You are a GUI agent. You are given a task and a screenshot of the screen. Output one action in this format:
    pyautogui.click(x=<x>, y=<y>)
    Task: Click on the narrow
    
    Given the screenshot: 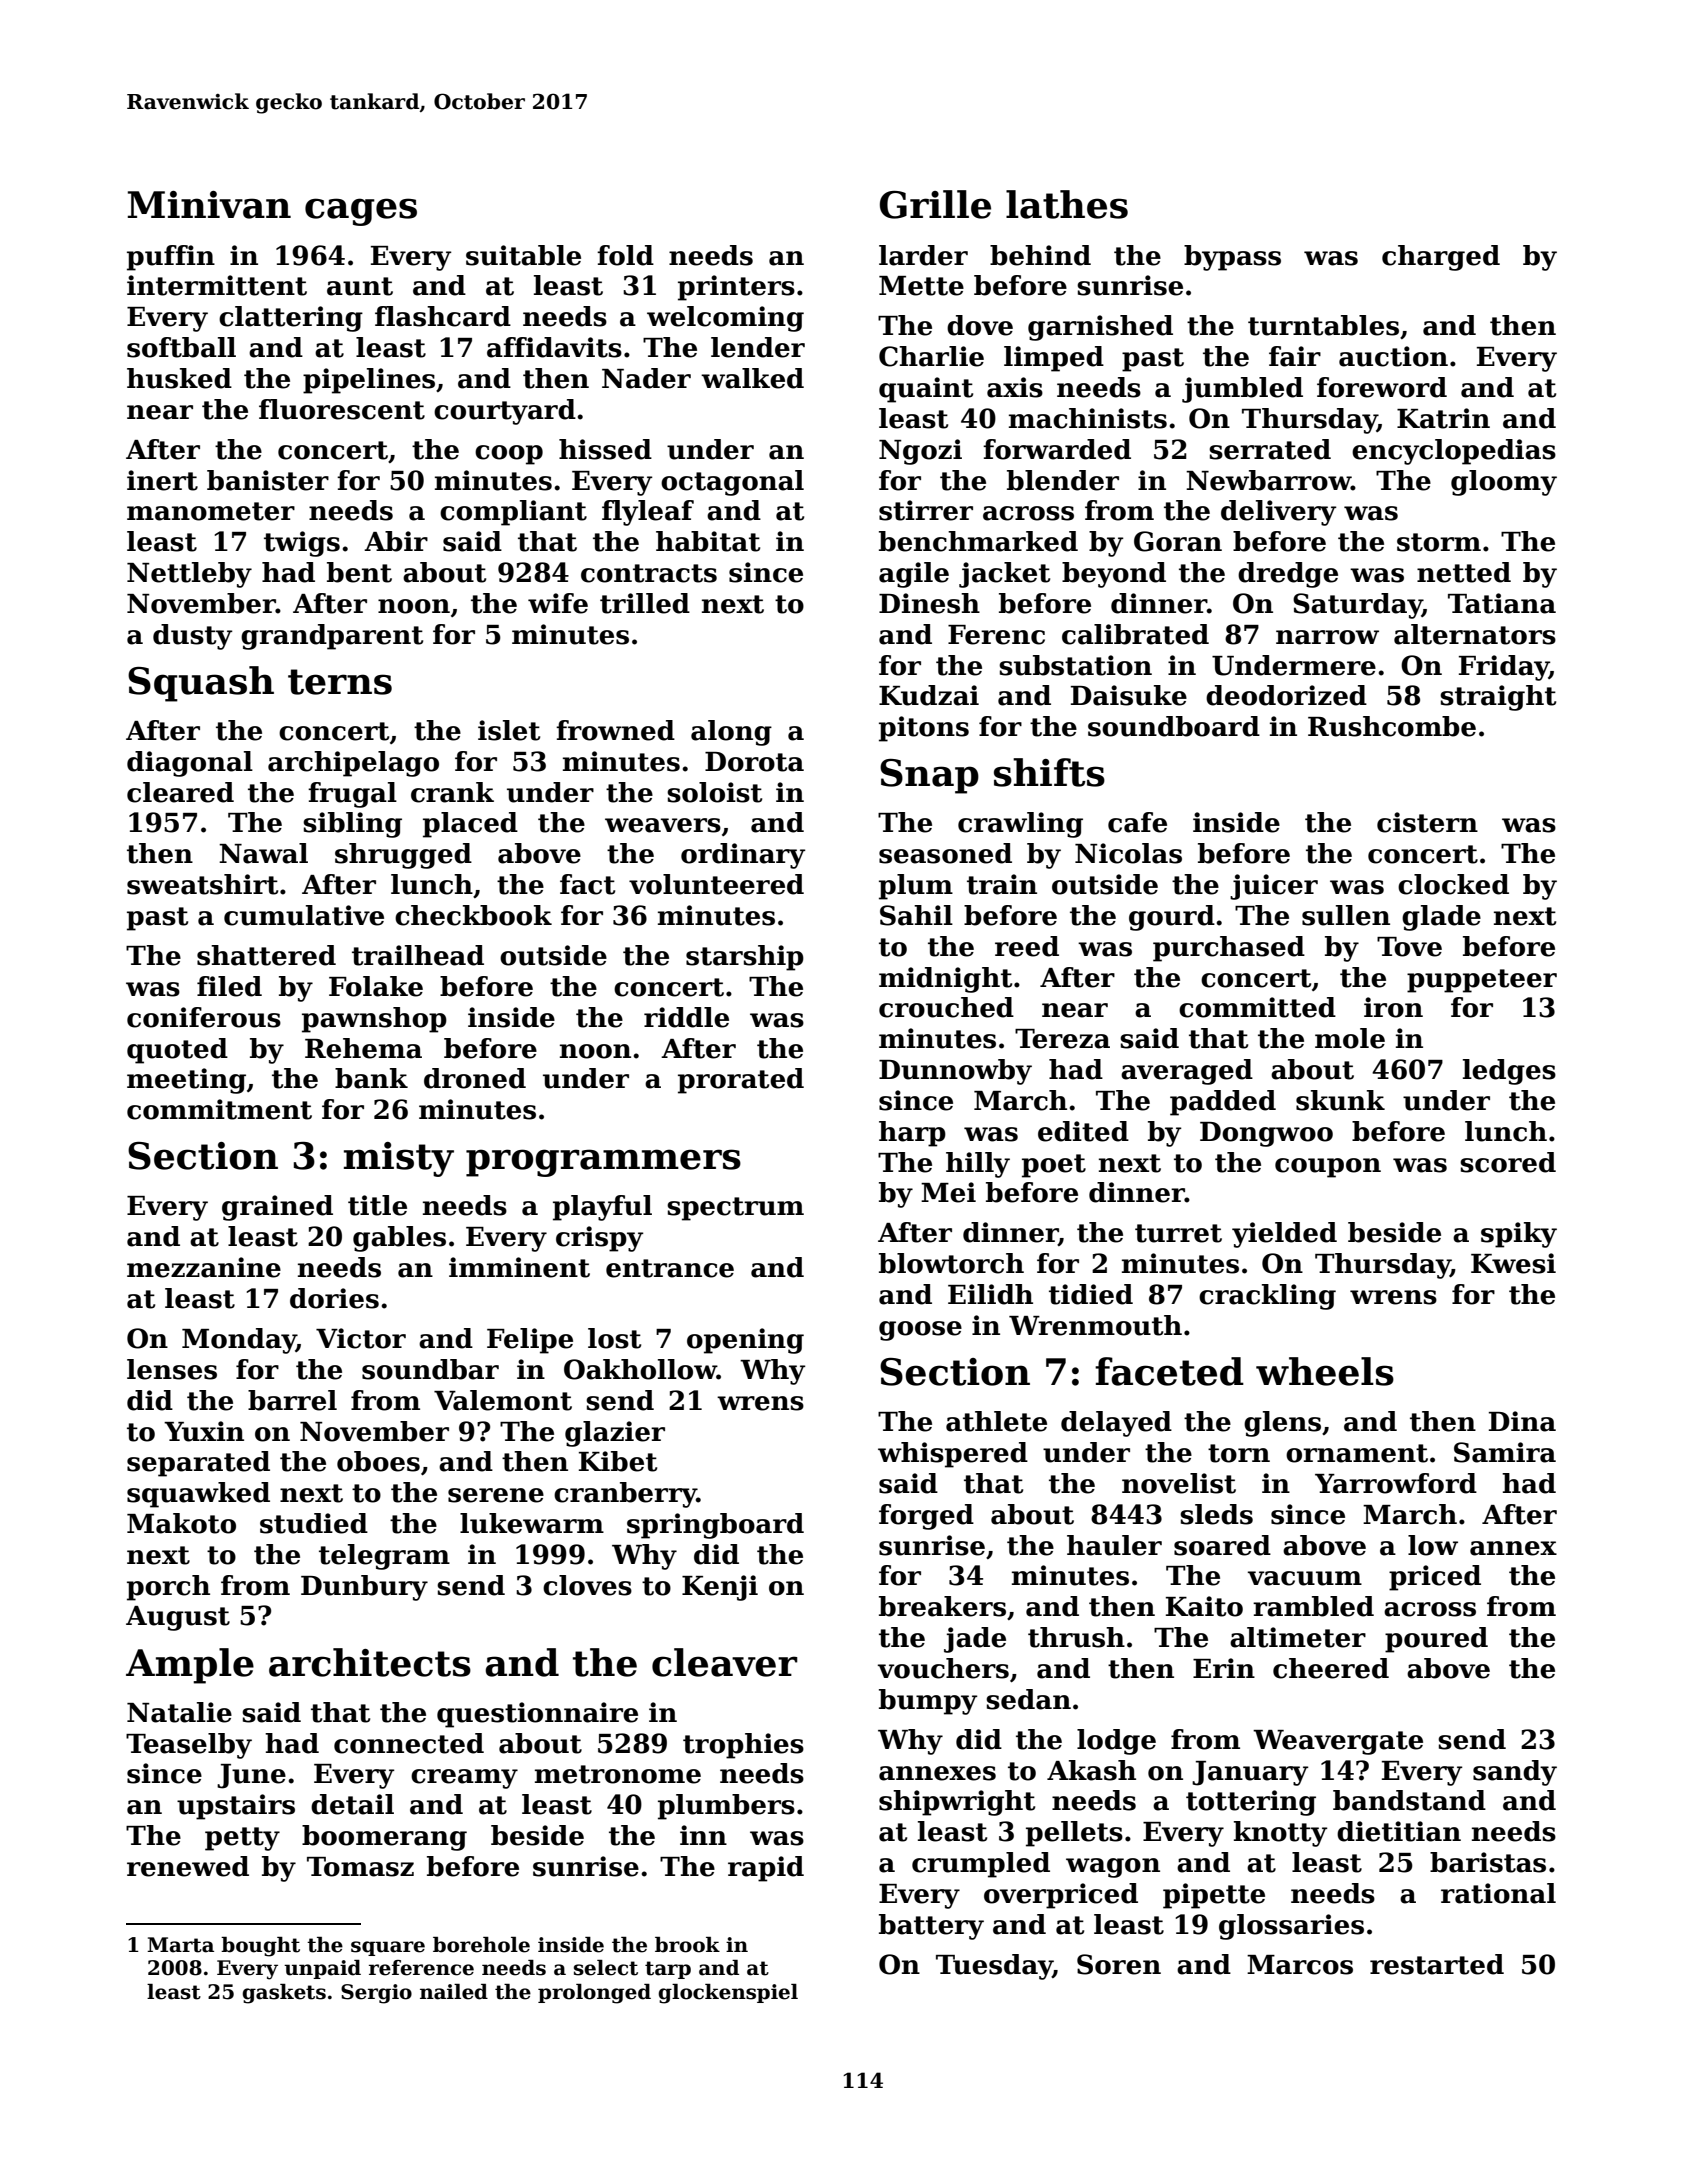 What is the action you would take?
    pyautogui.click(x=1327, y=637)
